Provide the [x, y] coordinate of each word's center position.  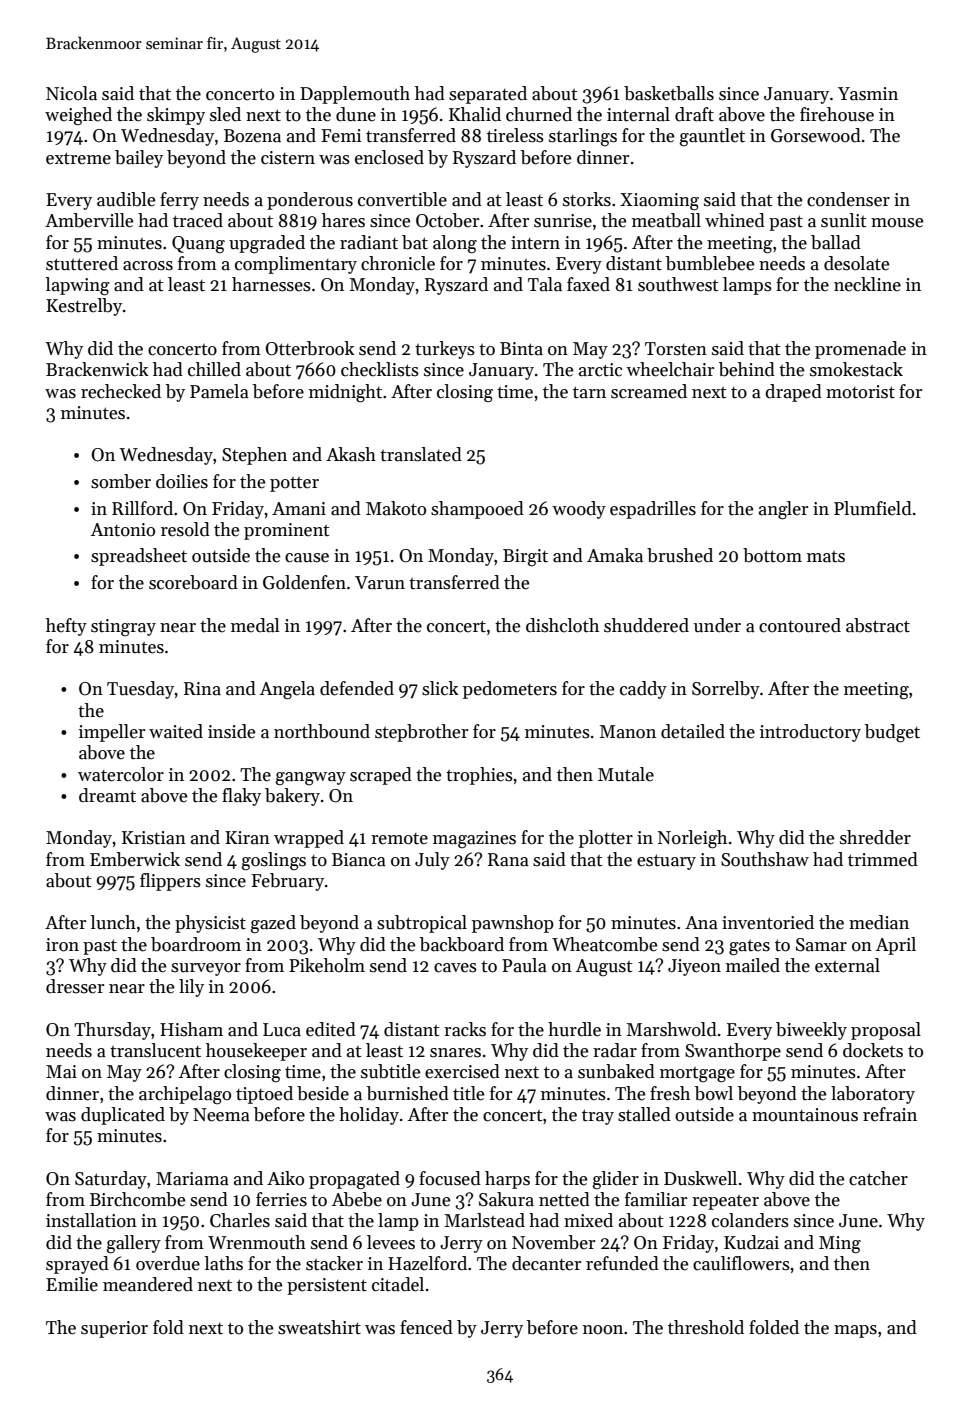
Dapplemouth [355, 95]
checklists [380, 369]
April [896, 946]
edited [331, 1029]
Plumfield [873, 508]
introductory [810, 733]
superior [114, 1329]
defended [357, 688]
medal [255, 625]
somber [121, 481]
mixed [588, 1220]
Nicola [71, 93]
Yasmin [868, 94]
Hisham [191, 1029]
